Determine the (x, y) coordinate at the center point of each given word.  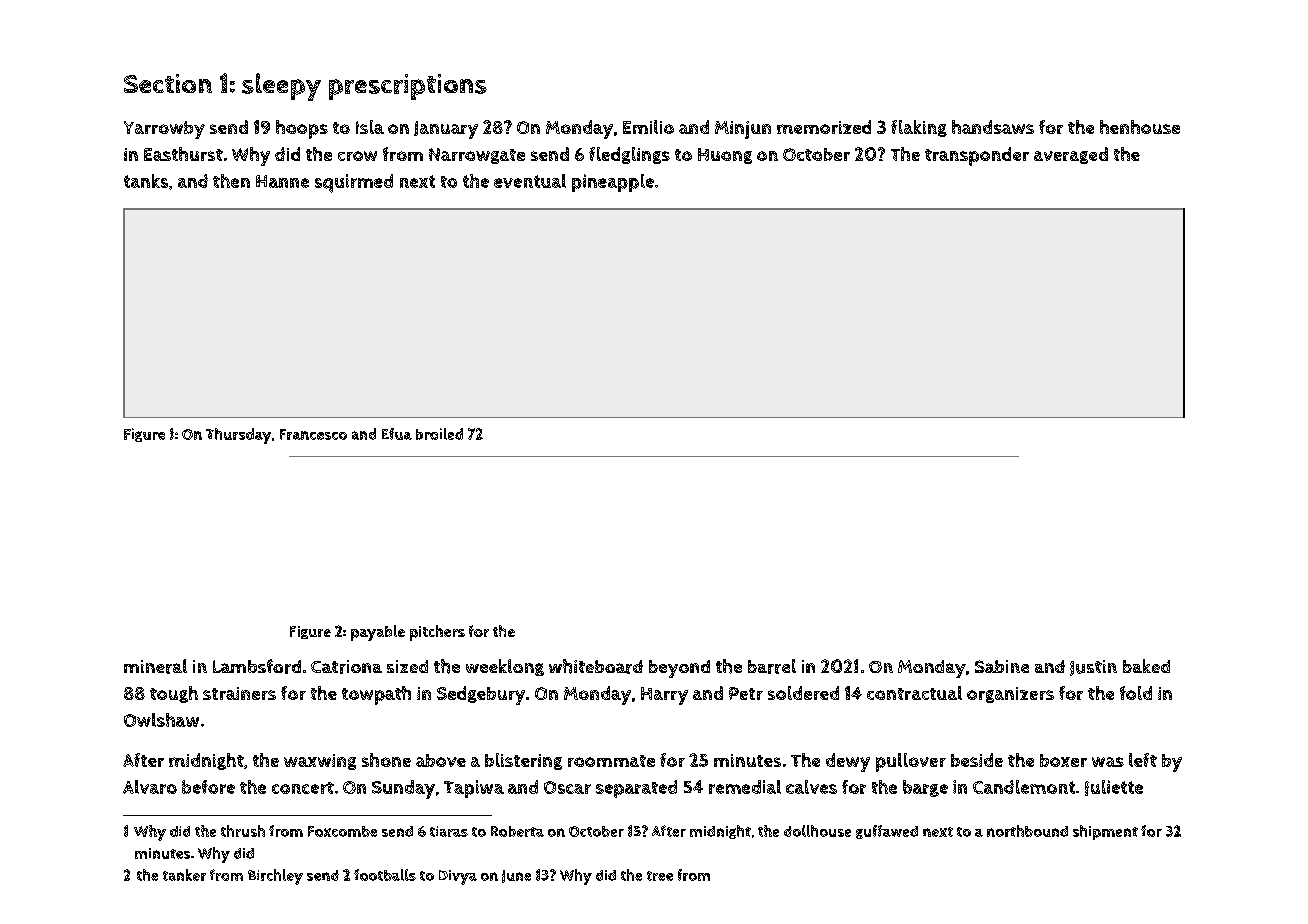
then (231, 181)
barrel (772, 666)
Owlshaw (161, 720)
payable (378, 633)
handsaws (993, 127)
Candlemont (1024, 787)
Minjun (743, 130)
